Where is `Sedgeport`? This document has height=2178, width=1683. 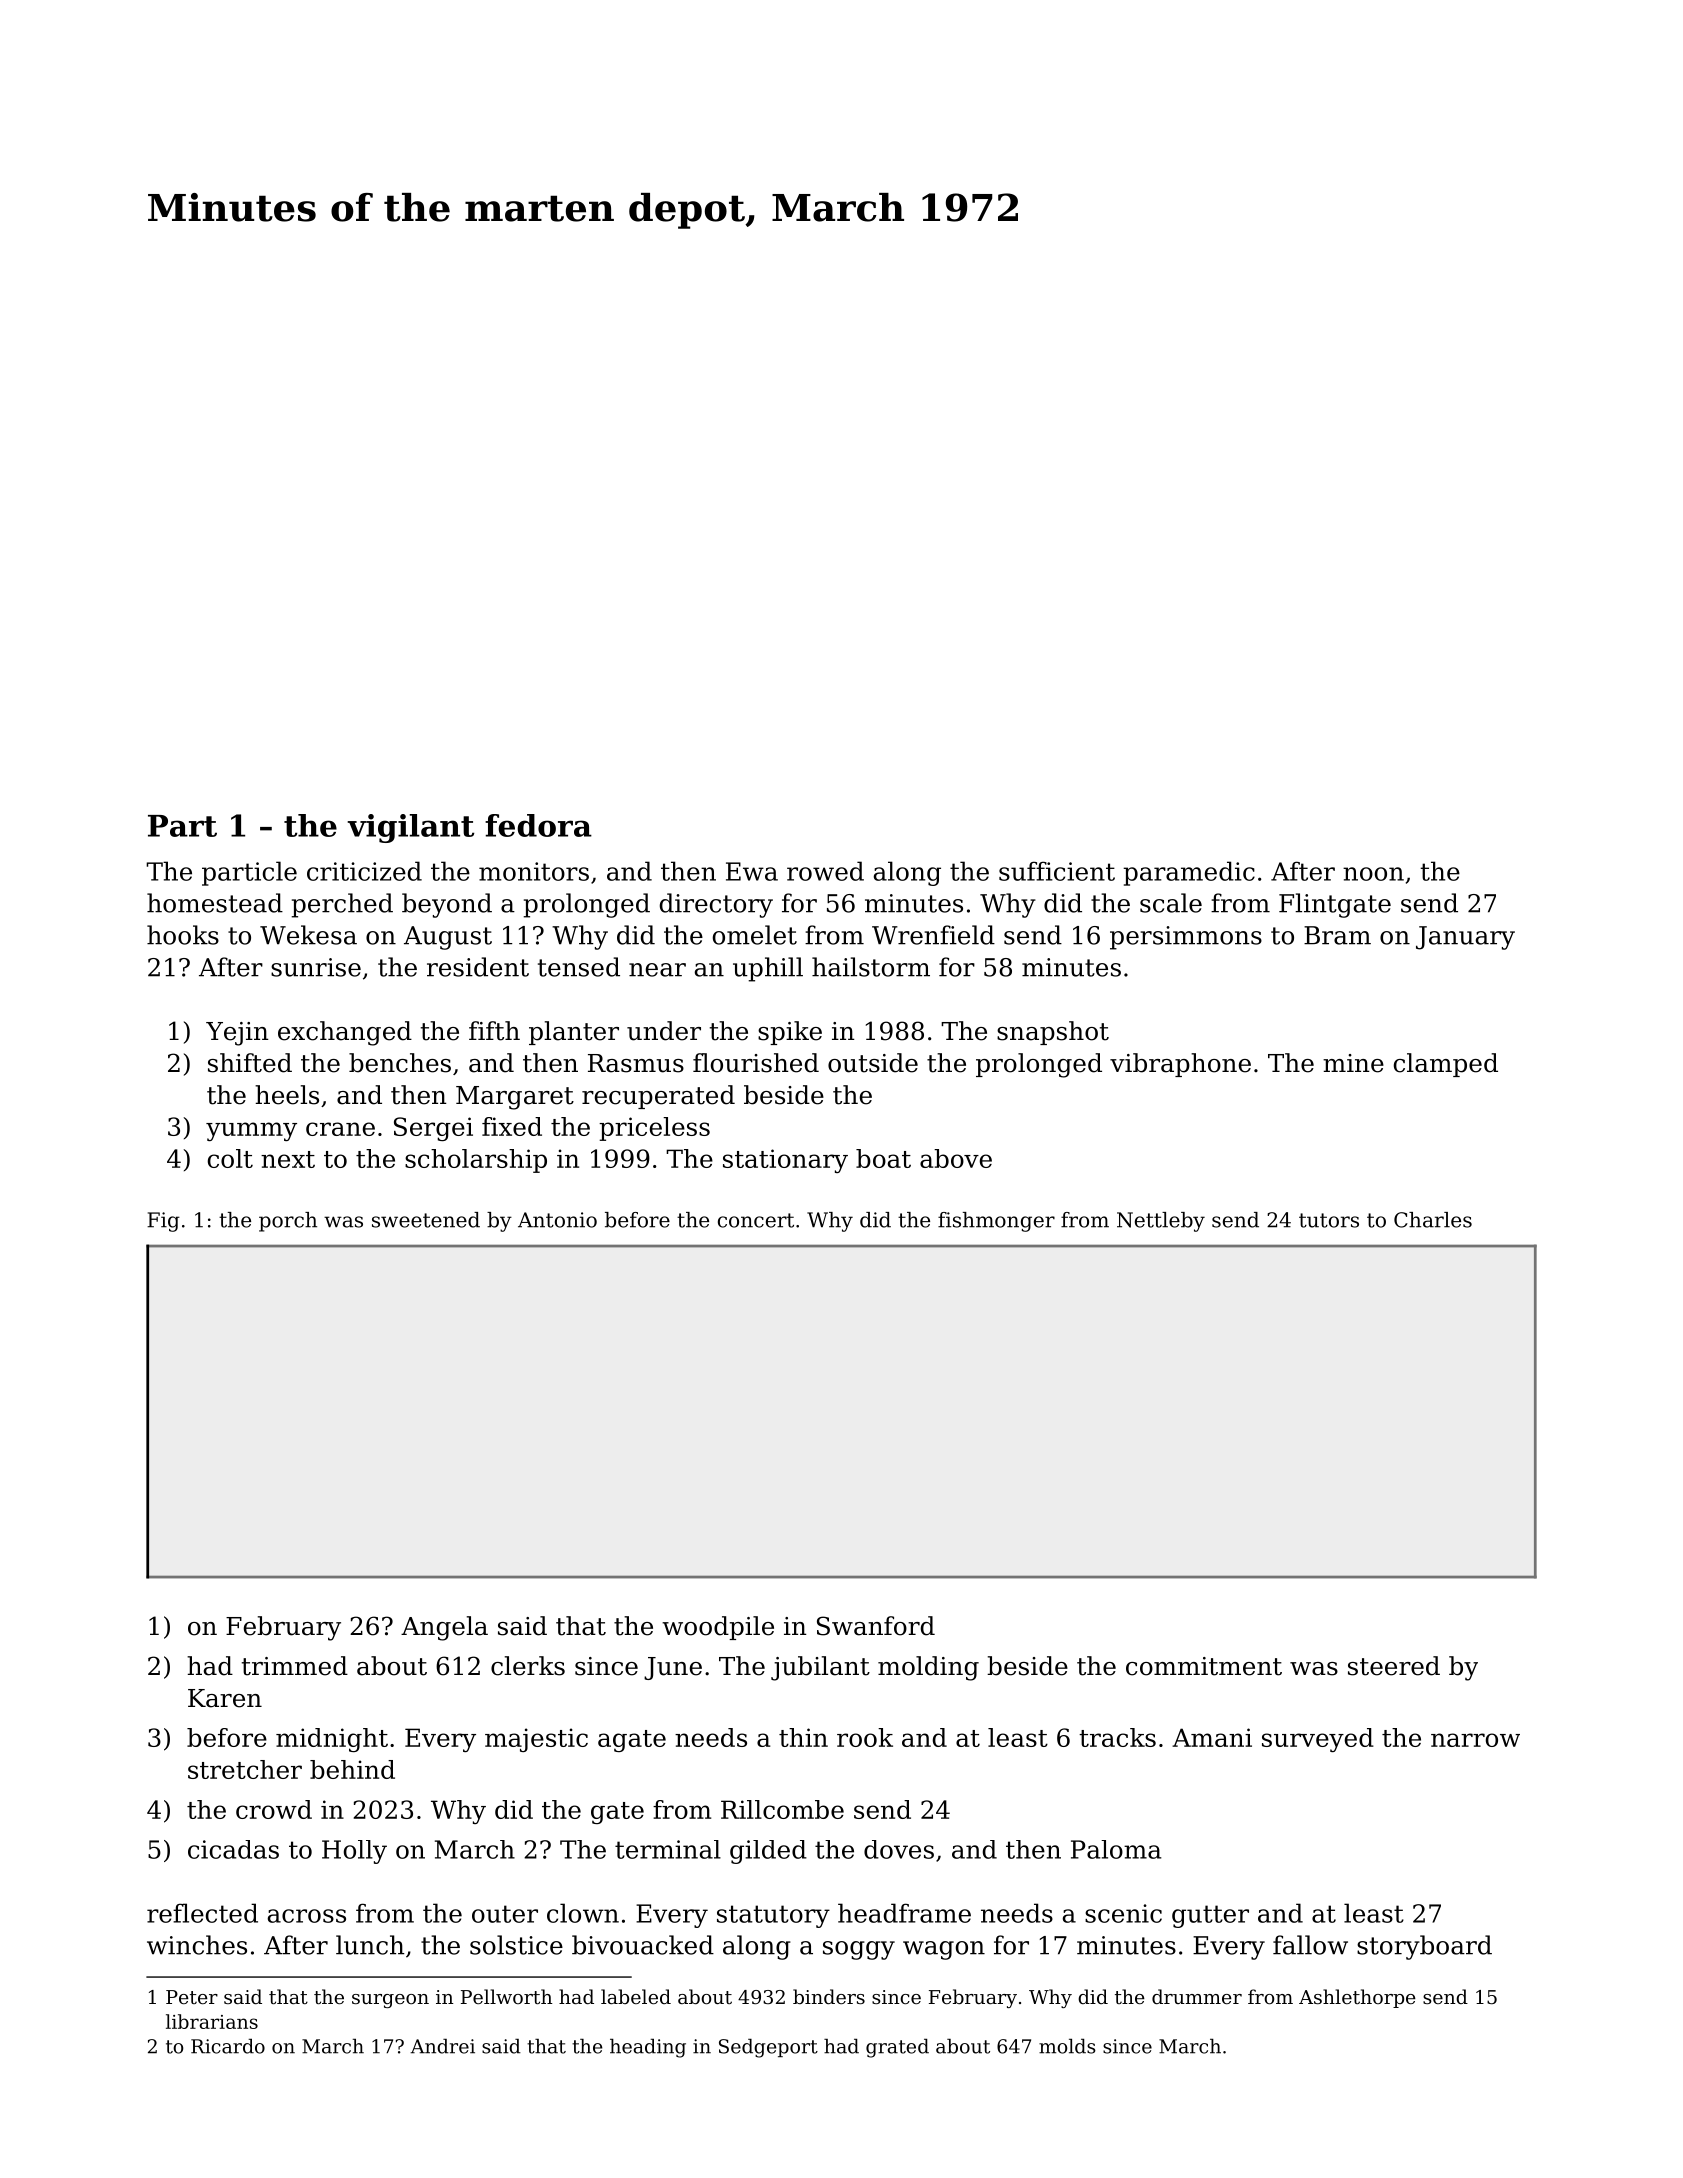
Sedgeport is located at coordinates (768, 2048).
